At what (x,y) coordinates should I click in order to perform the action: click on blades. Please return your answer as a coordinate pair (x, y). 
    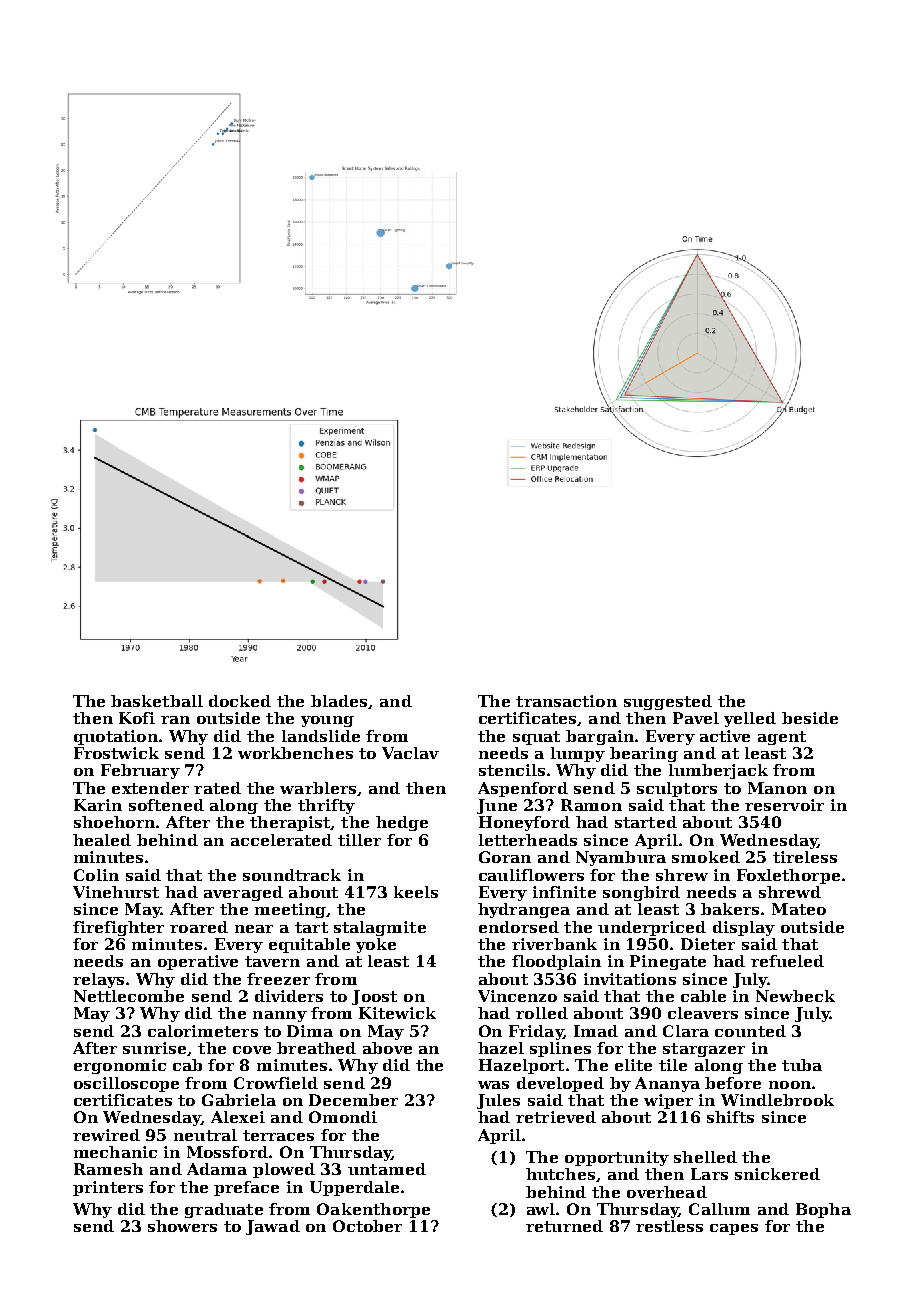
    Looking at the image, I should click on (339, 701).
